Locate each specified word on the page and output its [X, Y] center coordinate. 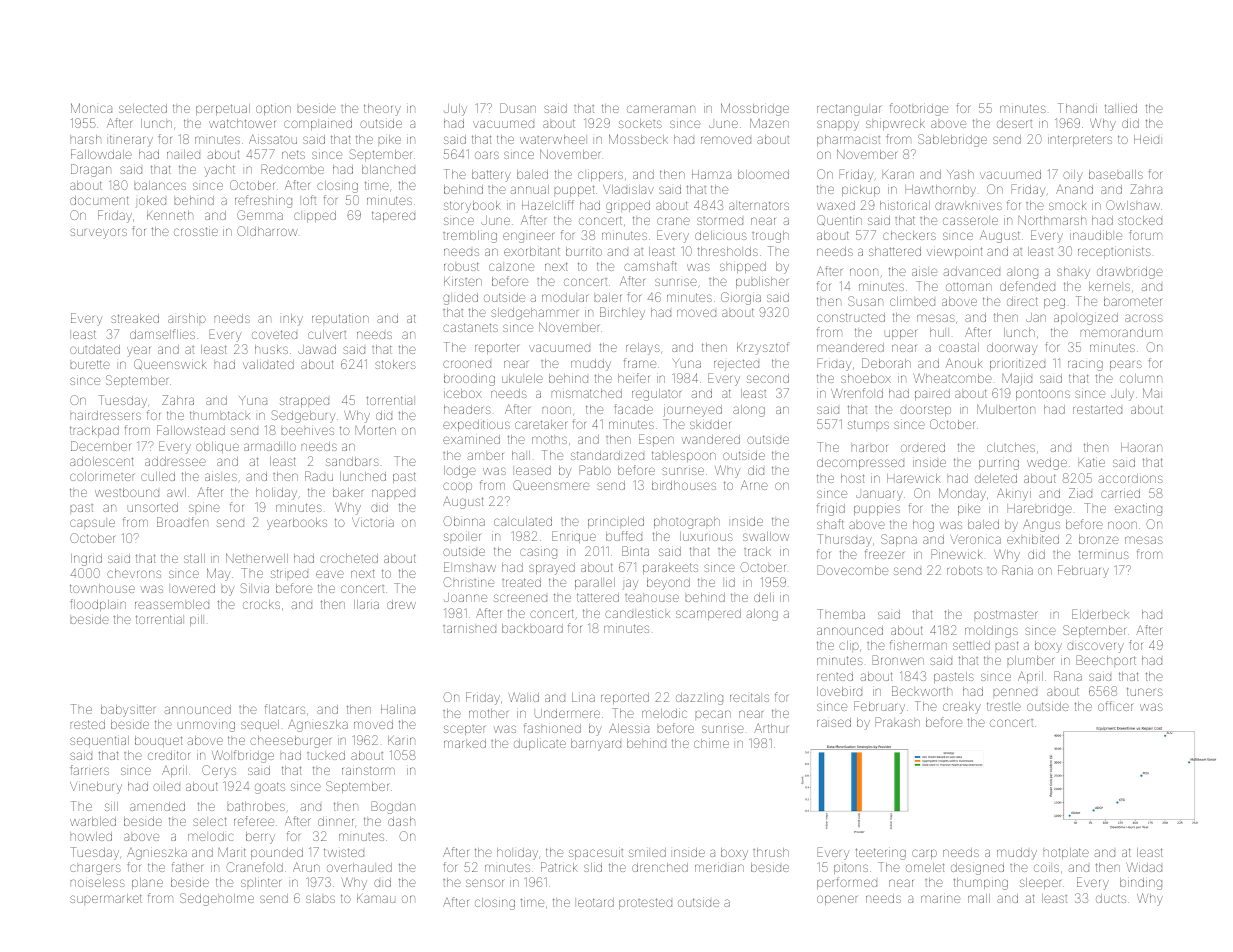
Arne [754, 485]
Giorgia [741, 298]
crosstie [196, 231]
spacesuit [596, 854]
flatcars [285, 709]
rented [835, 676]
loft [309, 200]
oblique [217, 447]
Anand [1074, 189]
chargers [95, 869]
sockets [640, 123]
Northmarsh [1052, 220]
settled [971, 645]
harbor [869, 448]
